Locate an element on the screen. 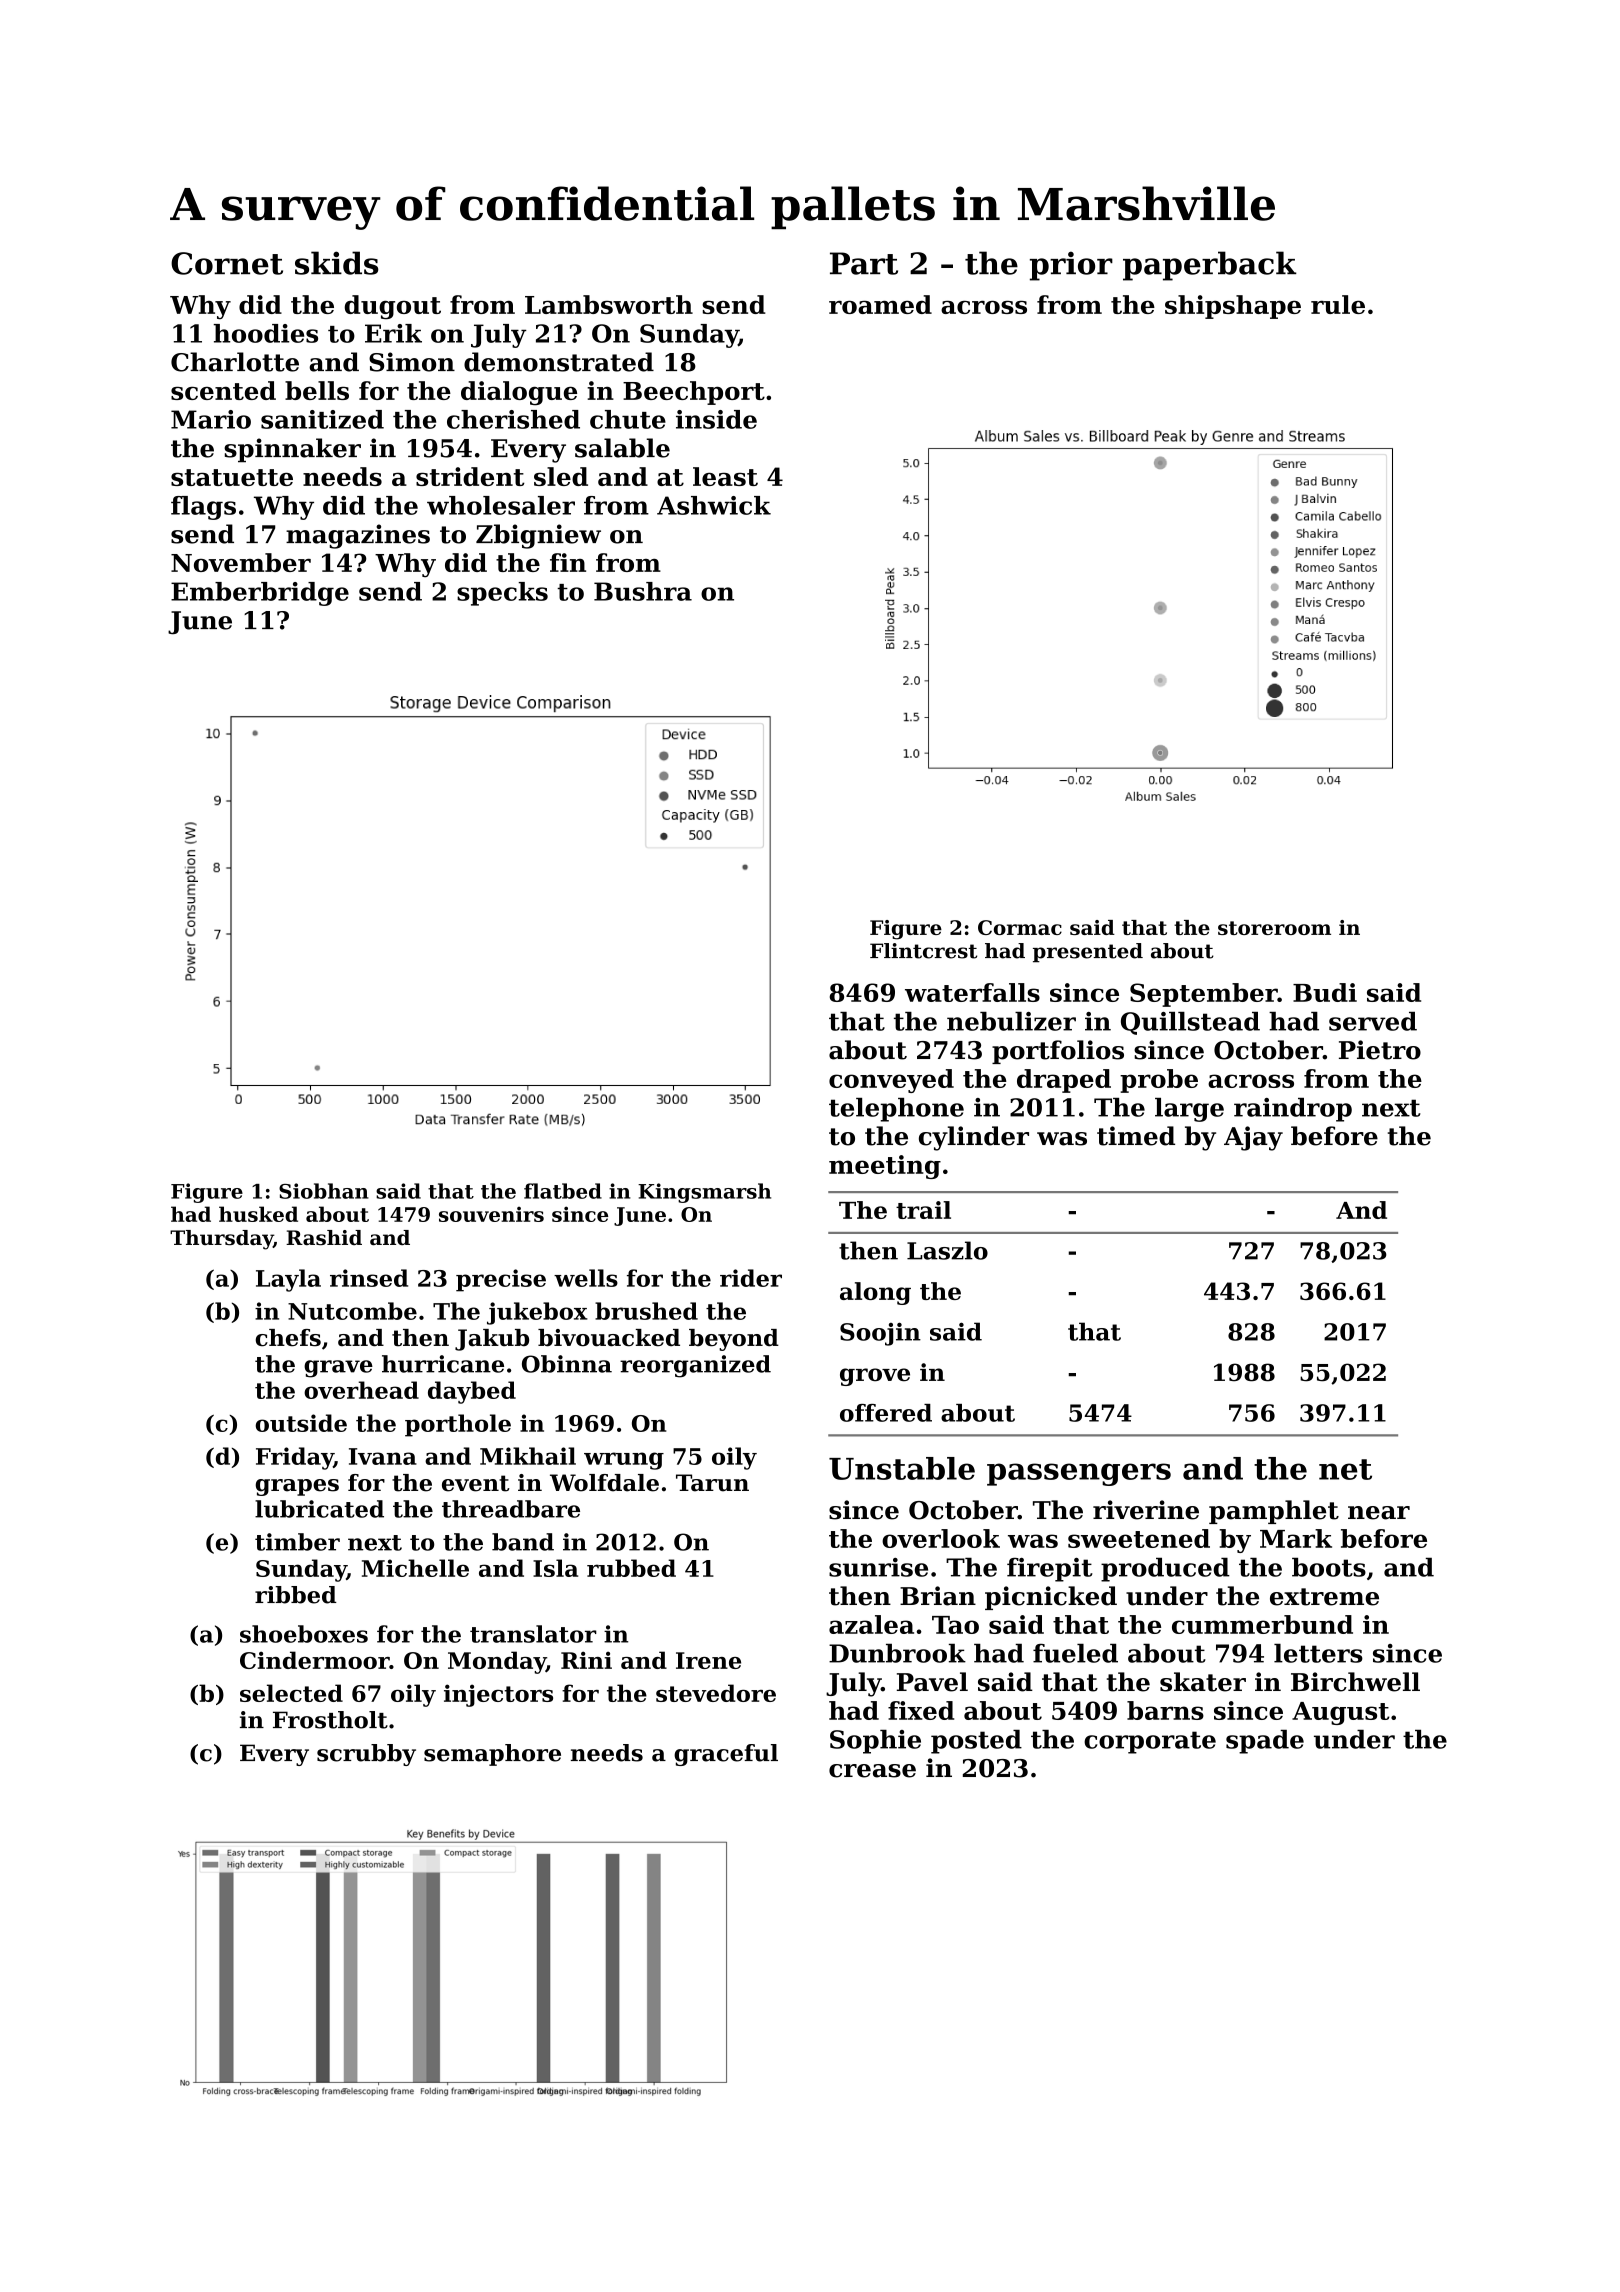 The height and width of the screenshot is (2292, 1620). skater is located at coordinates (1203, 1682).
